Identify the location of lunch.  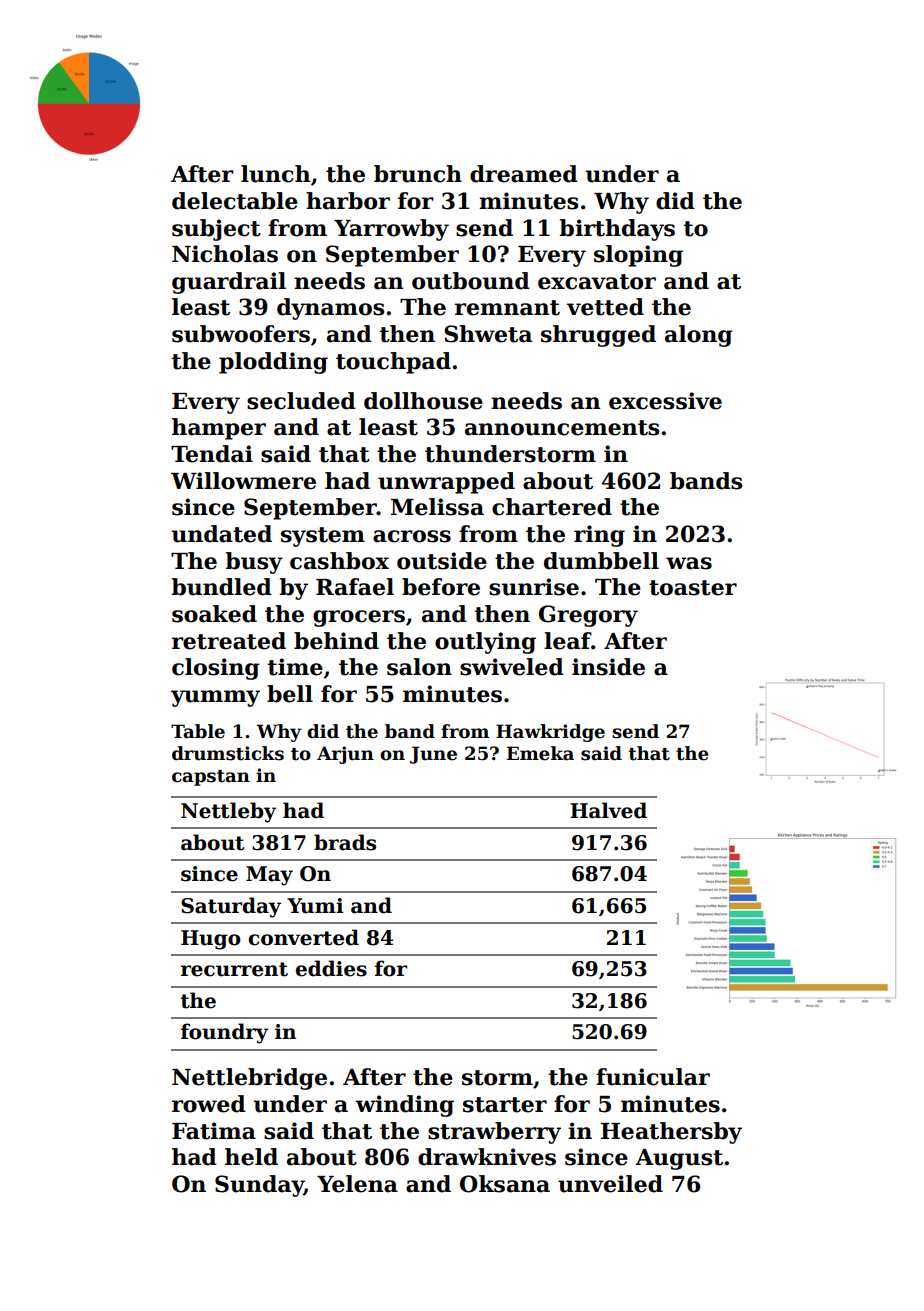
(276, 174).
